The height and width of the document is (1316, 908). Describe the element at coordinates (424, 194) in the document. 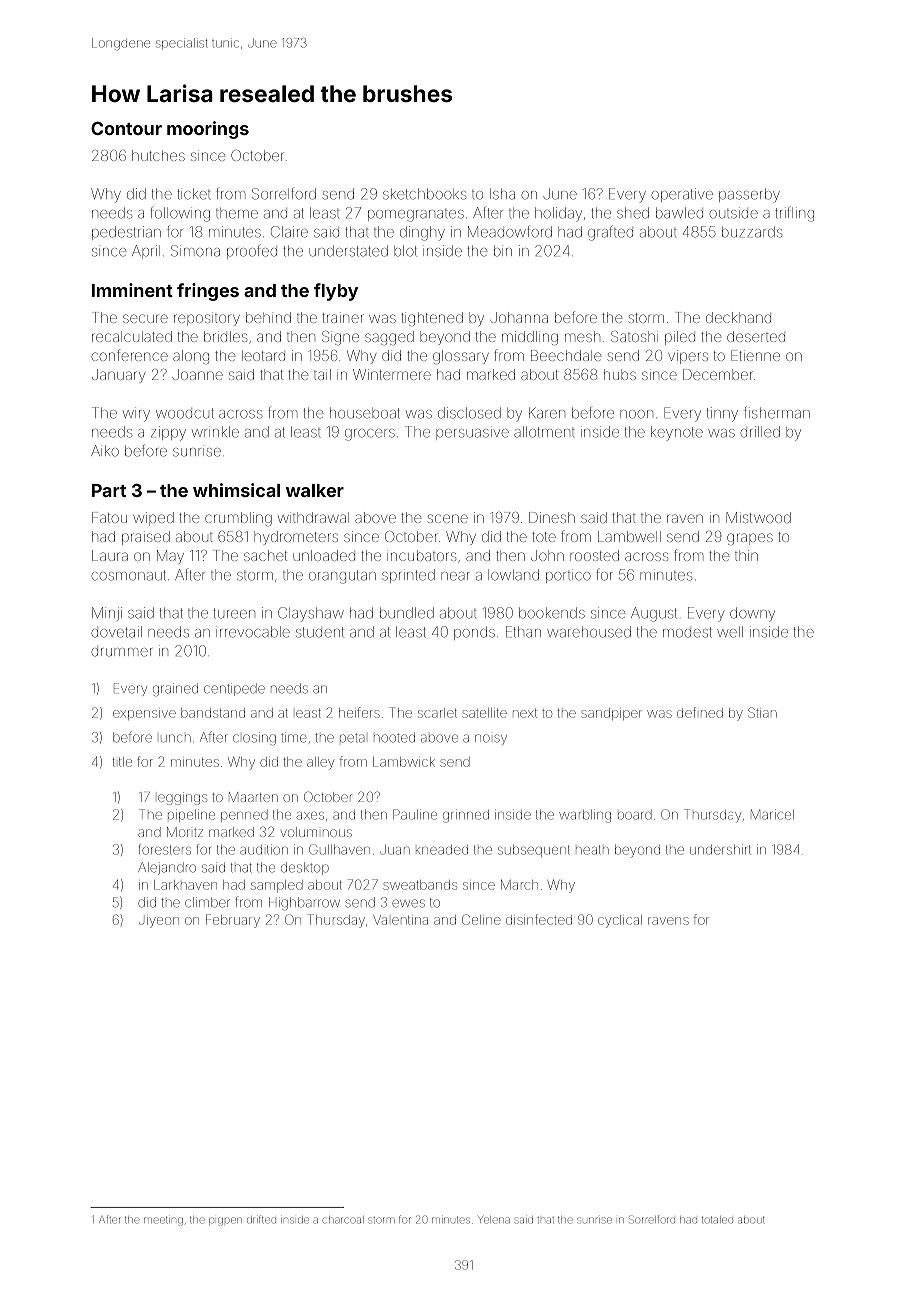

I see `sketchbooks` at that location.
